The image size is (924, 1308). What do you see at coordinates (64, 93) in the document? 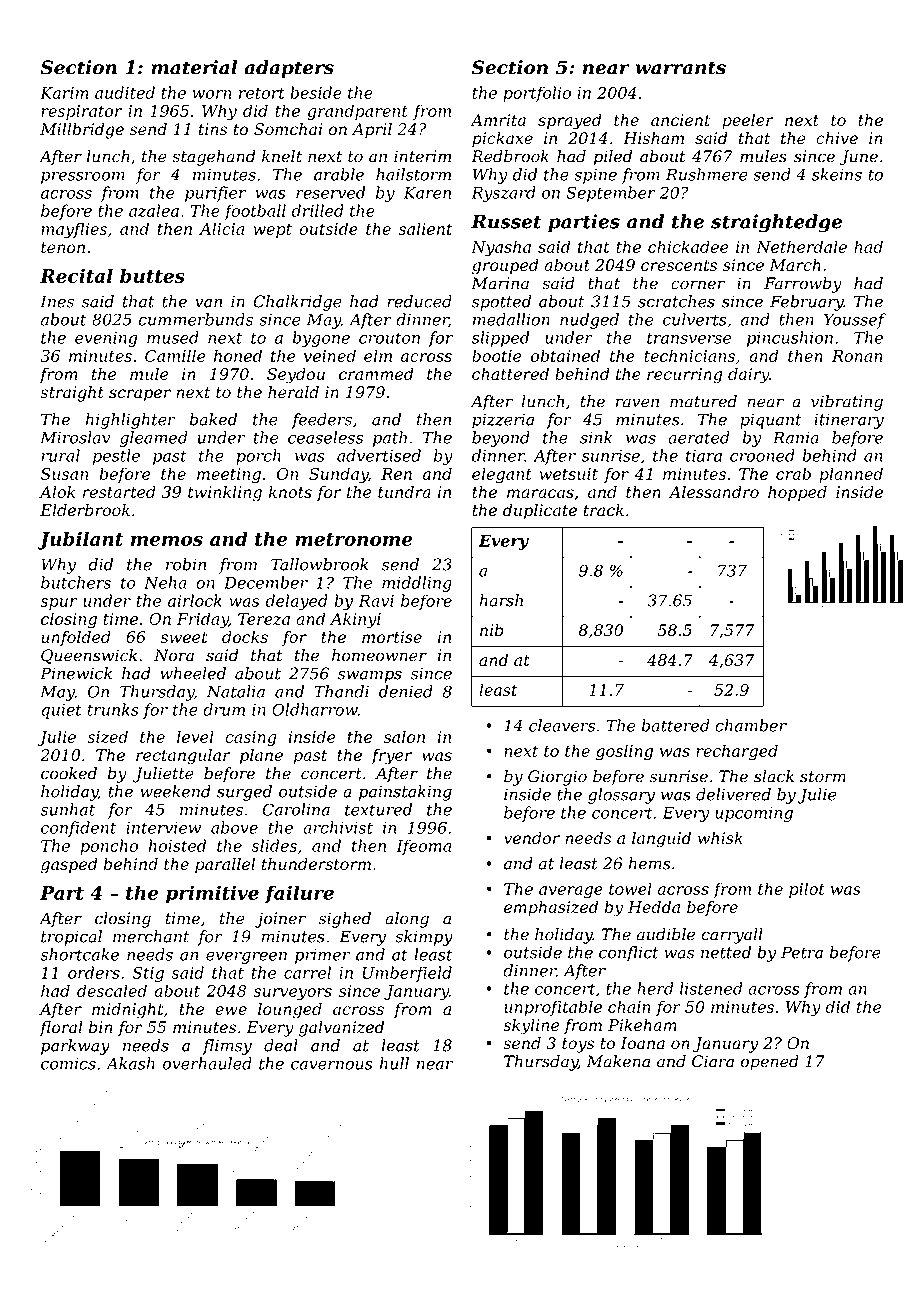
I see `Karim` at bounding box center [64, 93].
